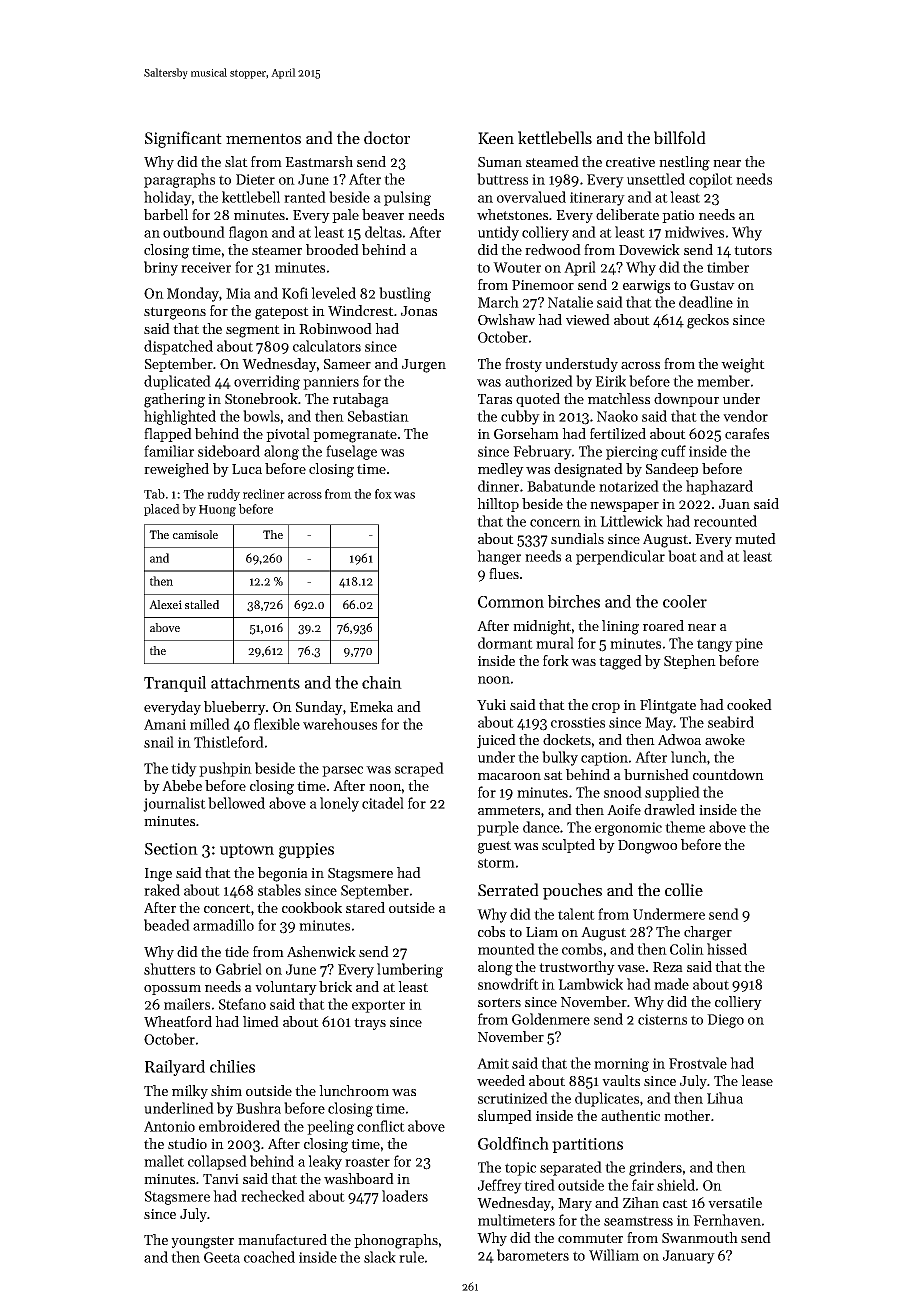 The image size is (924, 1314). I want to click on paragraphs, so click(179, 180).
